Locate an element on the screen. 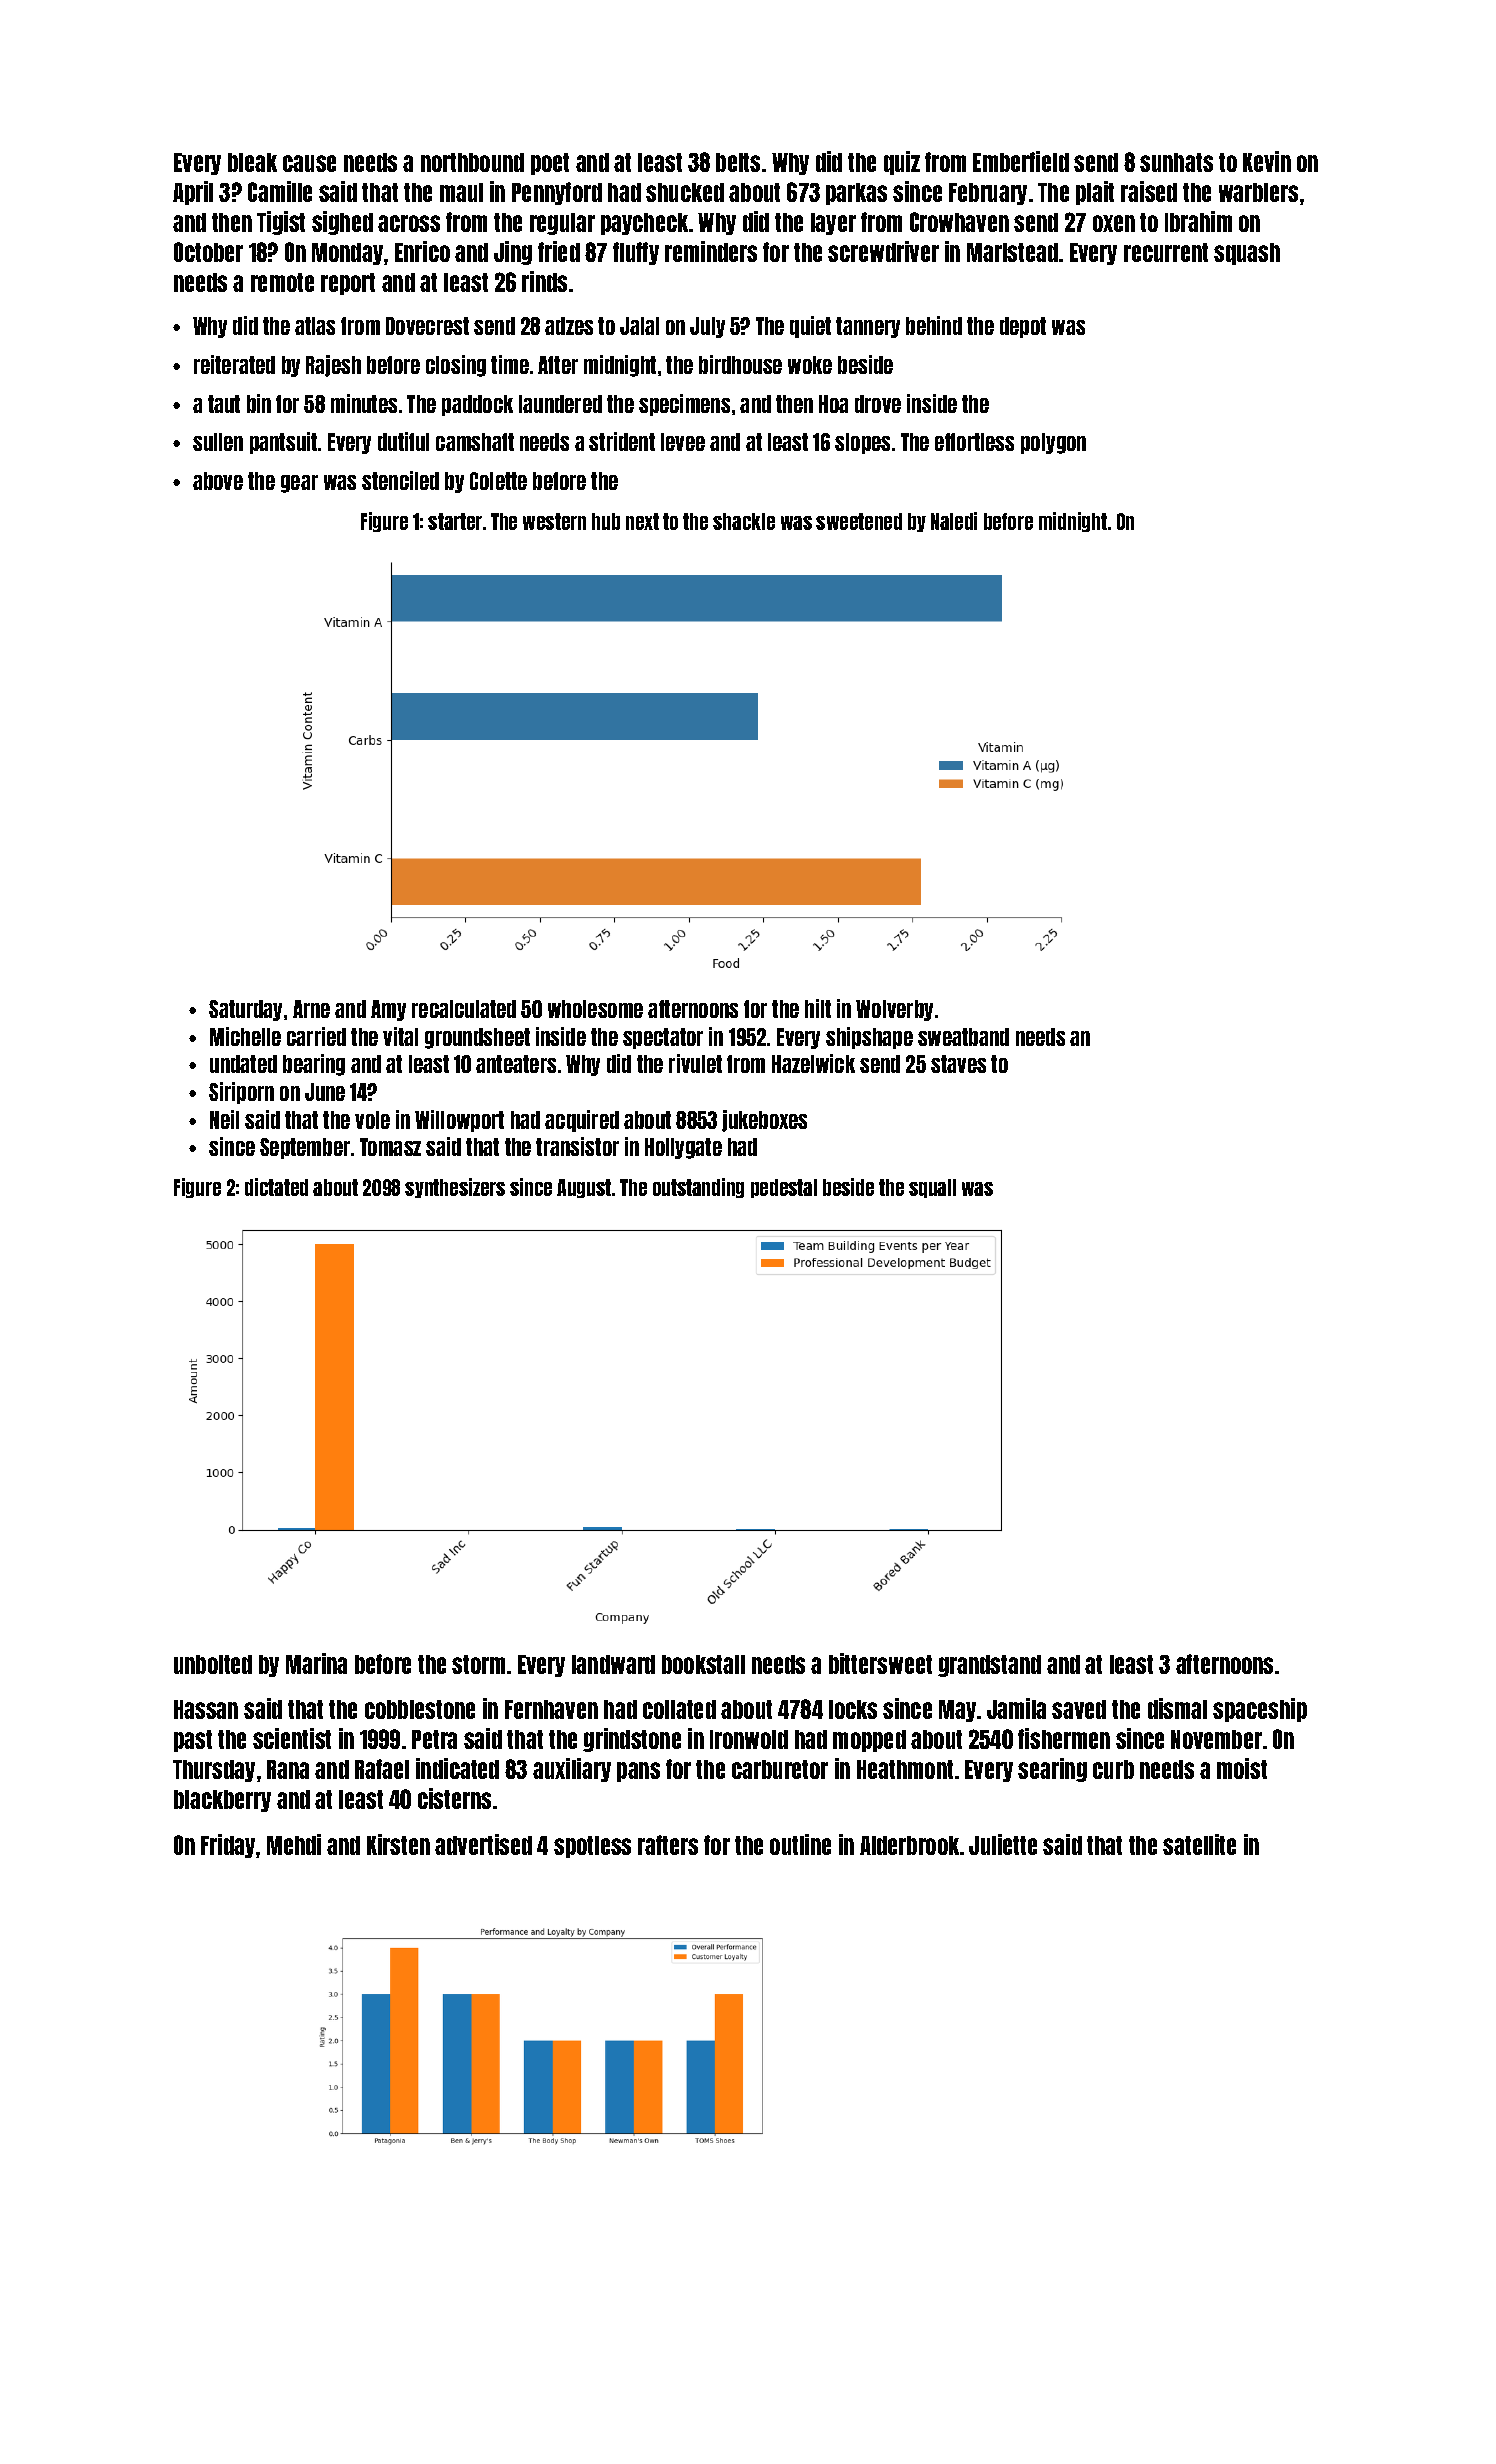 The height and width of the screenshot is (2464, 1496). quiz is located at coordinates (902, 163).
